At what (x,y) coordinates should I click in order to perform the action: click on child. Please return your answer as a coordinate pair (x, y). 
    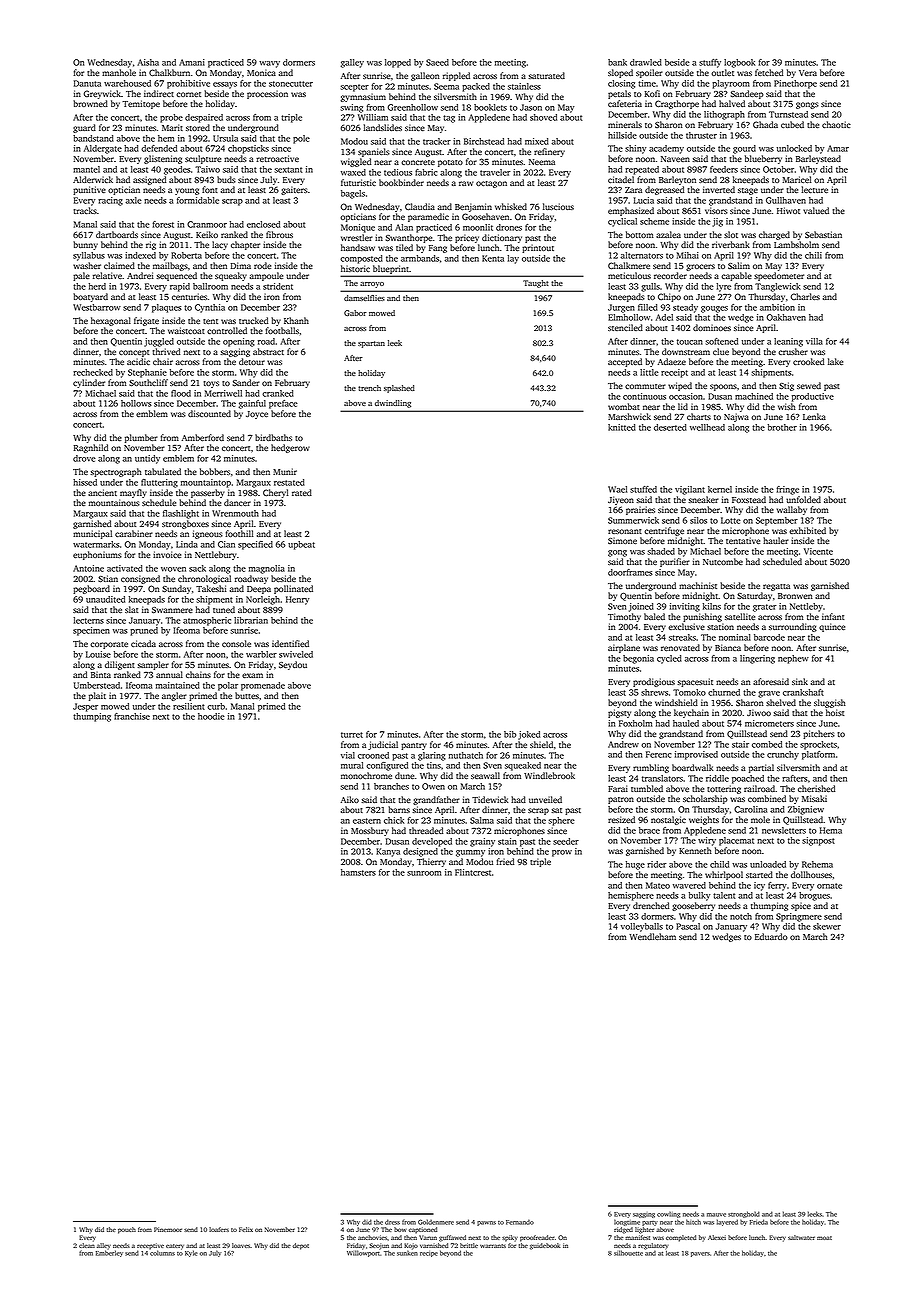
    Looking at the image, I should click on (719, 864).
